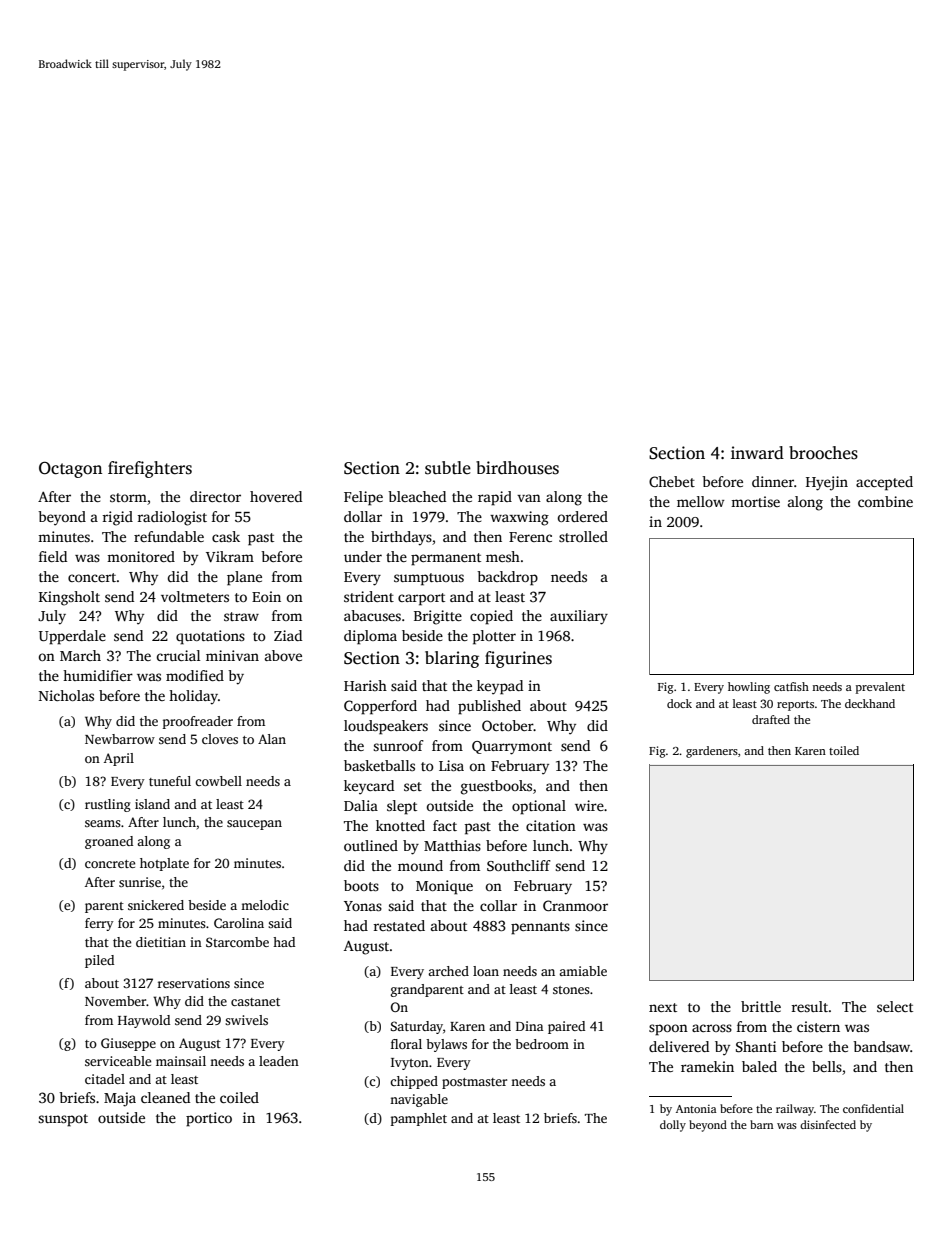 The height and width of the screenshot is (1233, 952). Describe the element at coordinates (844, 750) in the screenshot. I see `toiled` at that location.
